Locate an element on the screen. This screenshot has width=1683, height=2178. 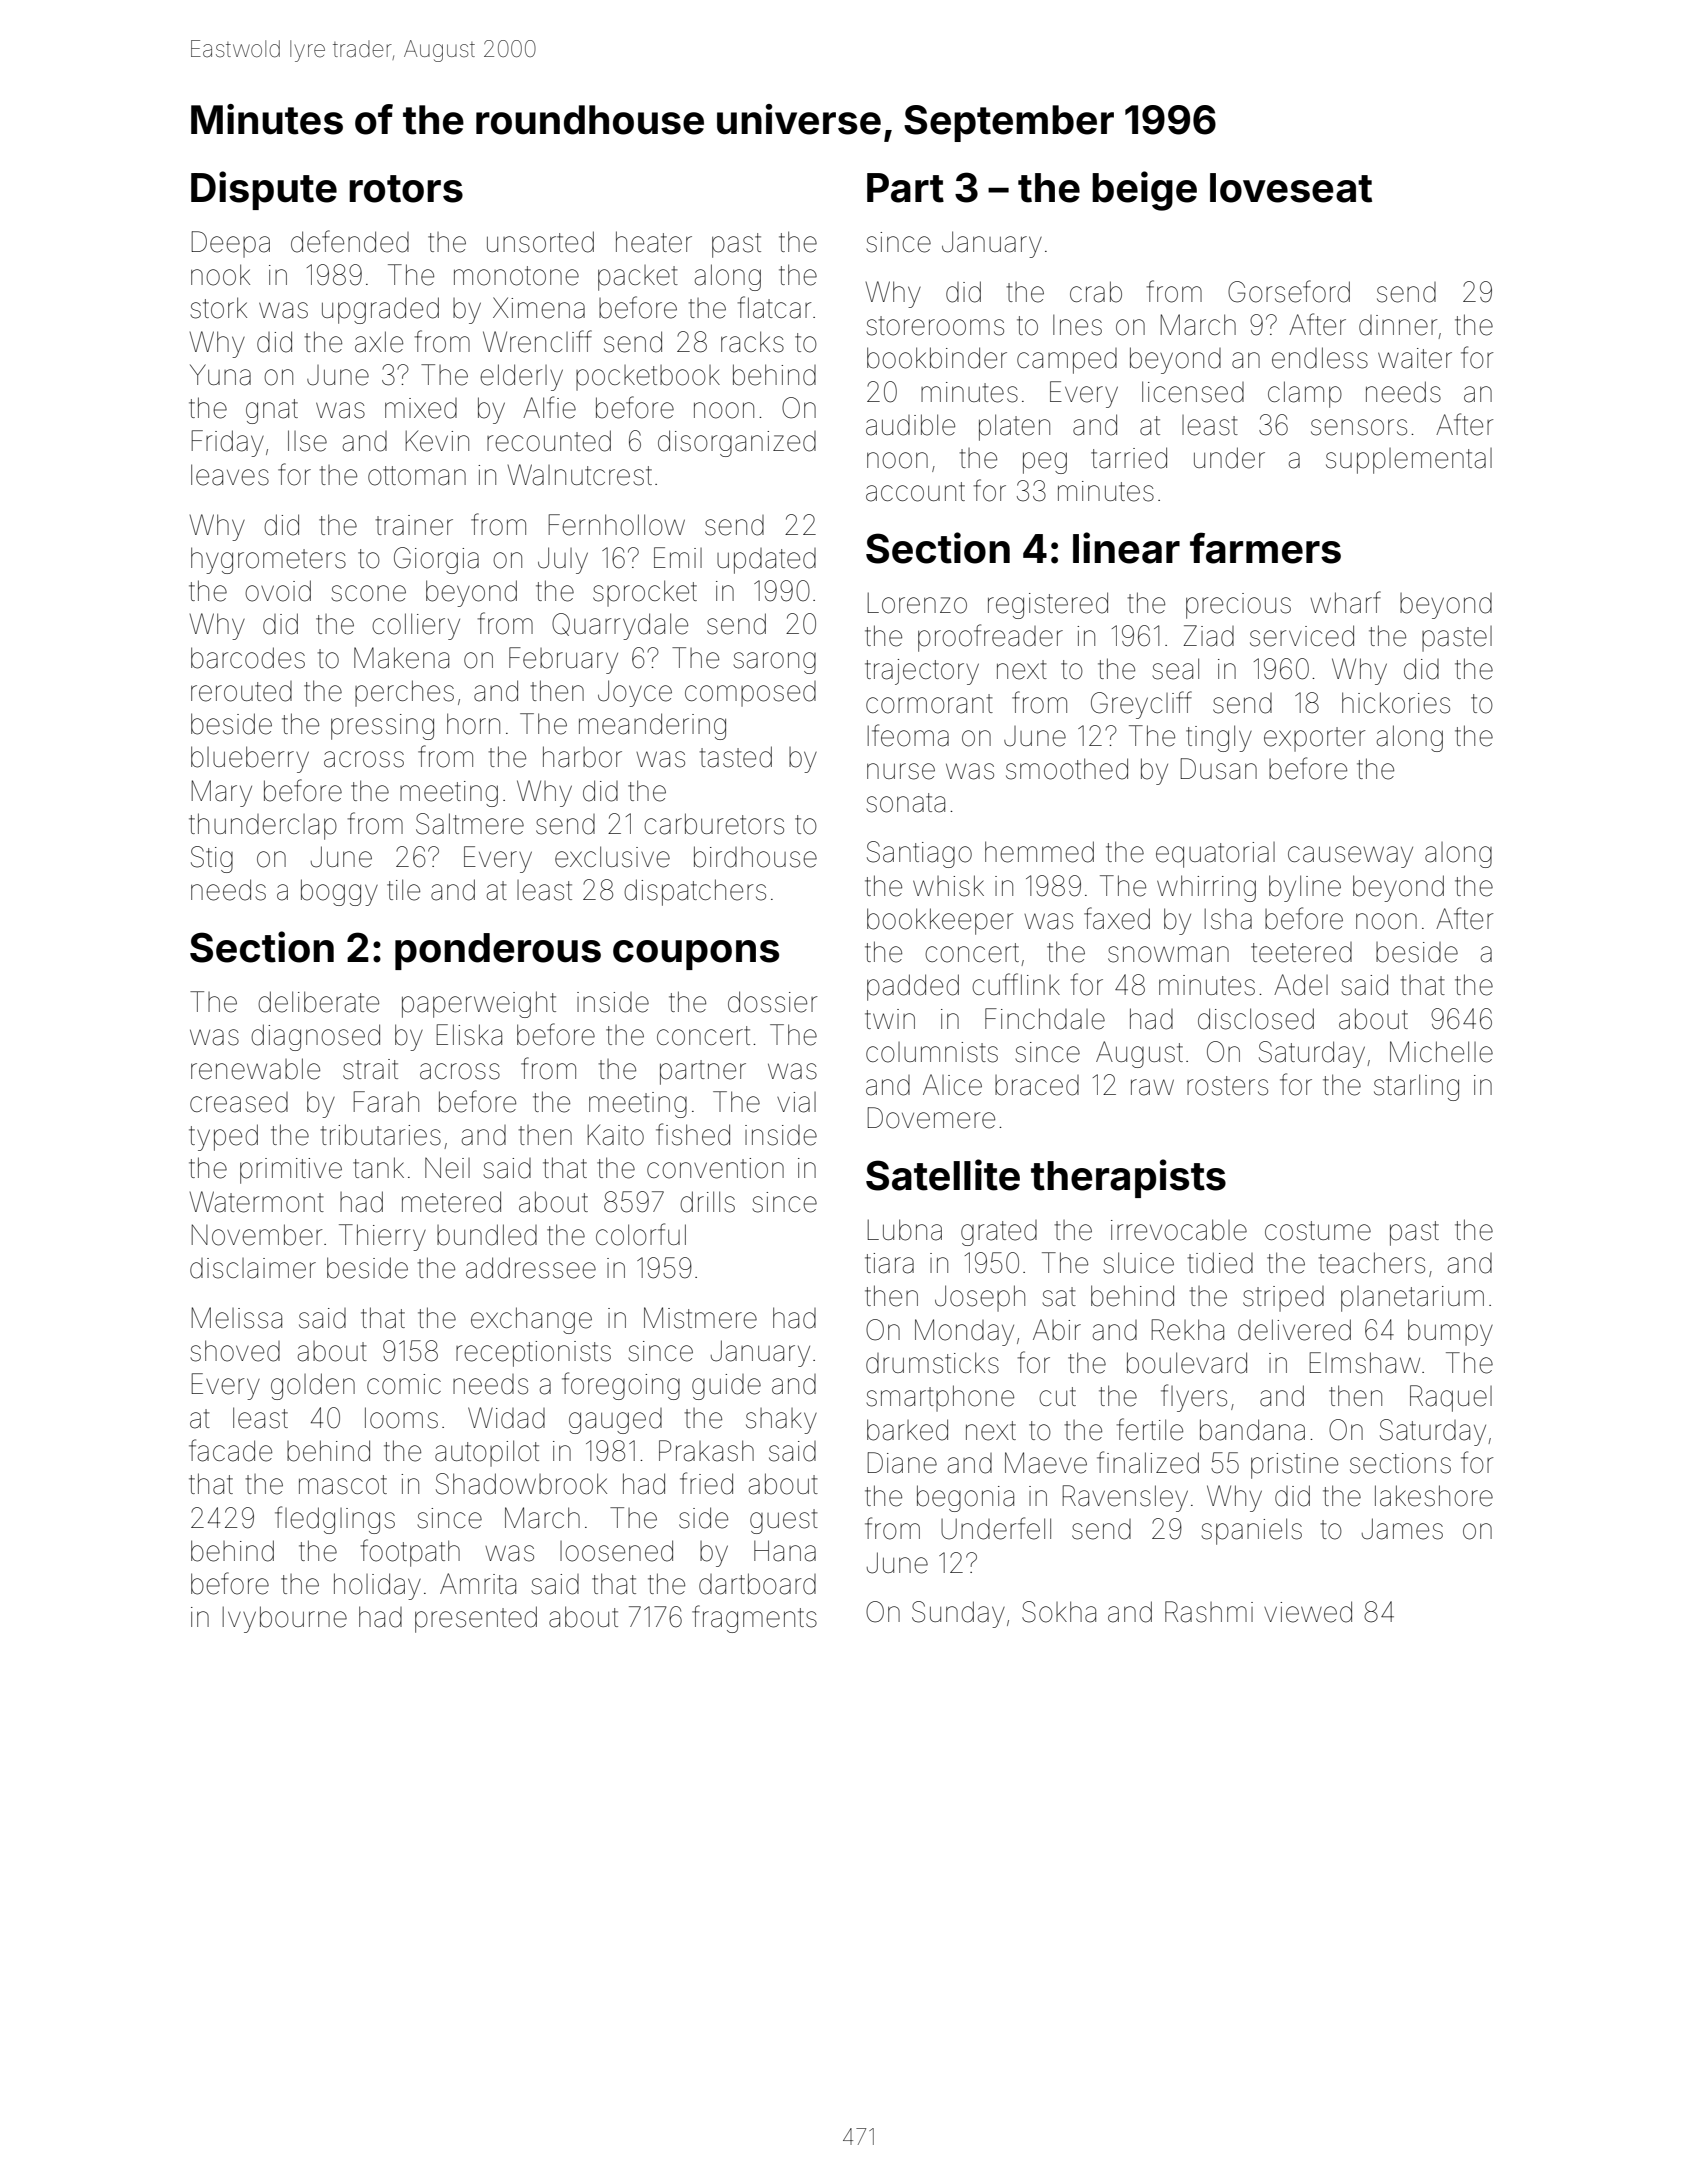
Deepa is located at coordinates (231, 244).
